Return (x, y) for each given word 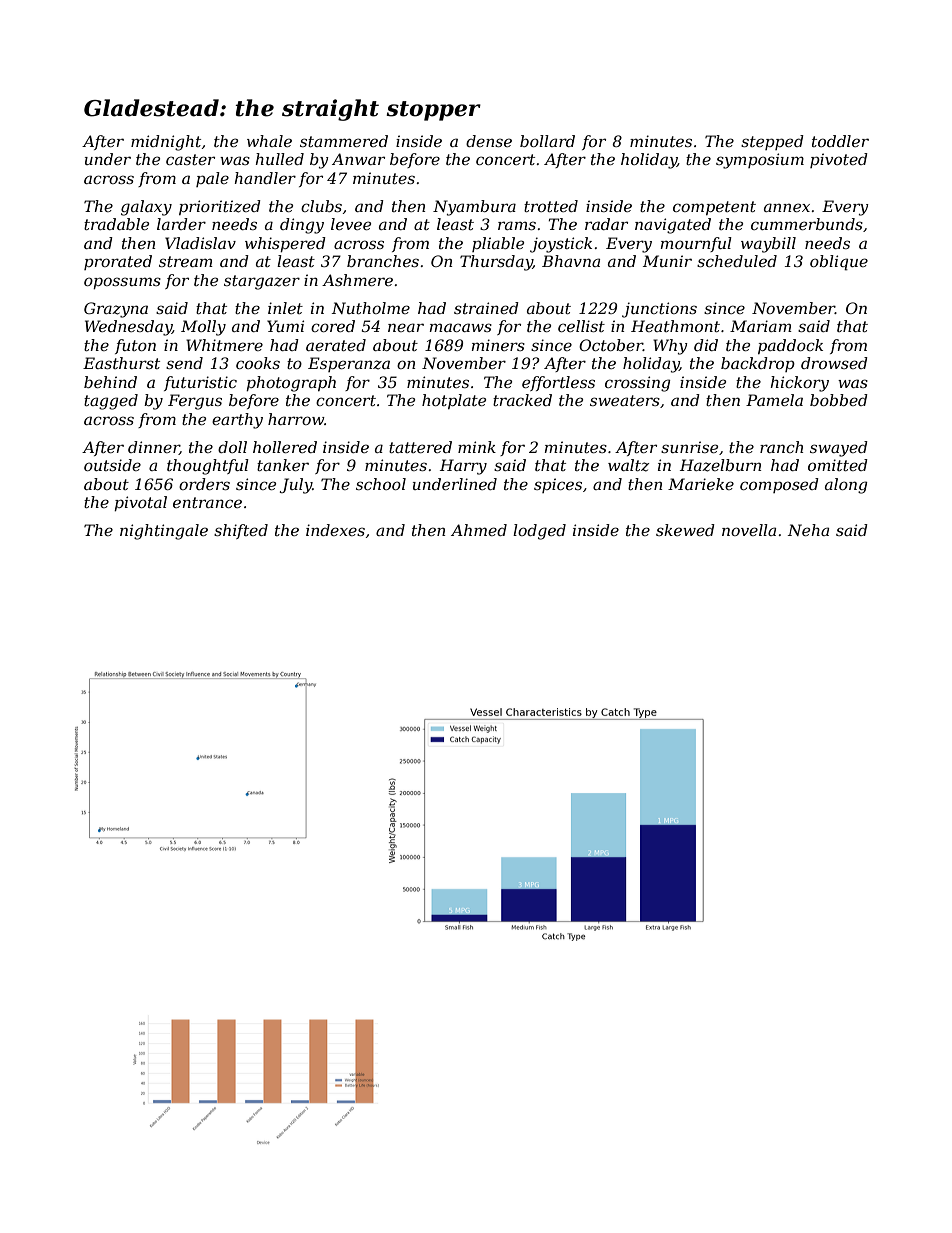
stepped (772, 142)
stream (186, 261)
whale (269, 141)
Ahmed (479, 530)
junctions (659, 310)
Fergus (195, 402)
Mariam (761, 326)
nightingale (164, 532)
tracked (522, 400)
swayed (839, 449)
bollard (547, 141)
